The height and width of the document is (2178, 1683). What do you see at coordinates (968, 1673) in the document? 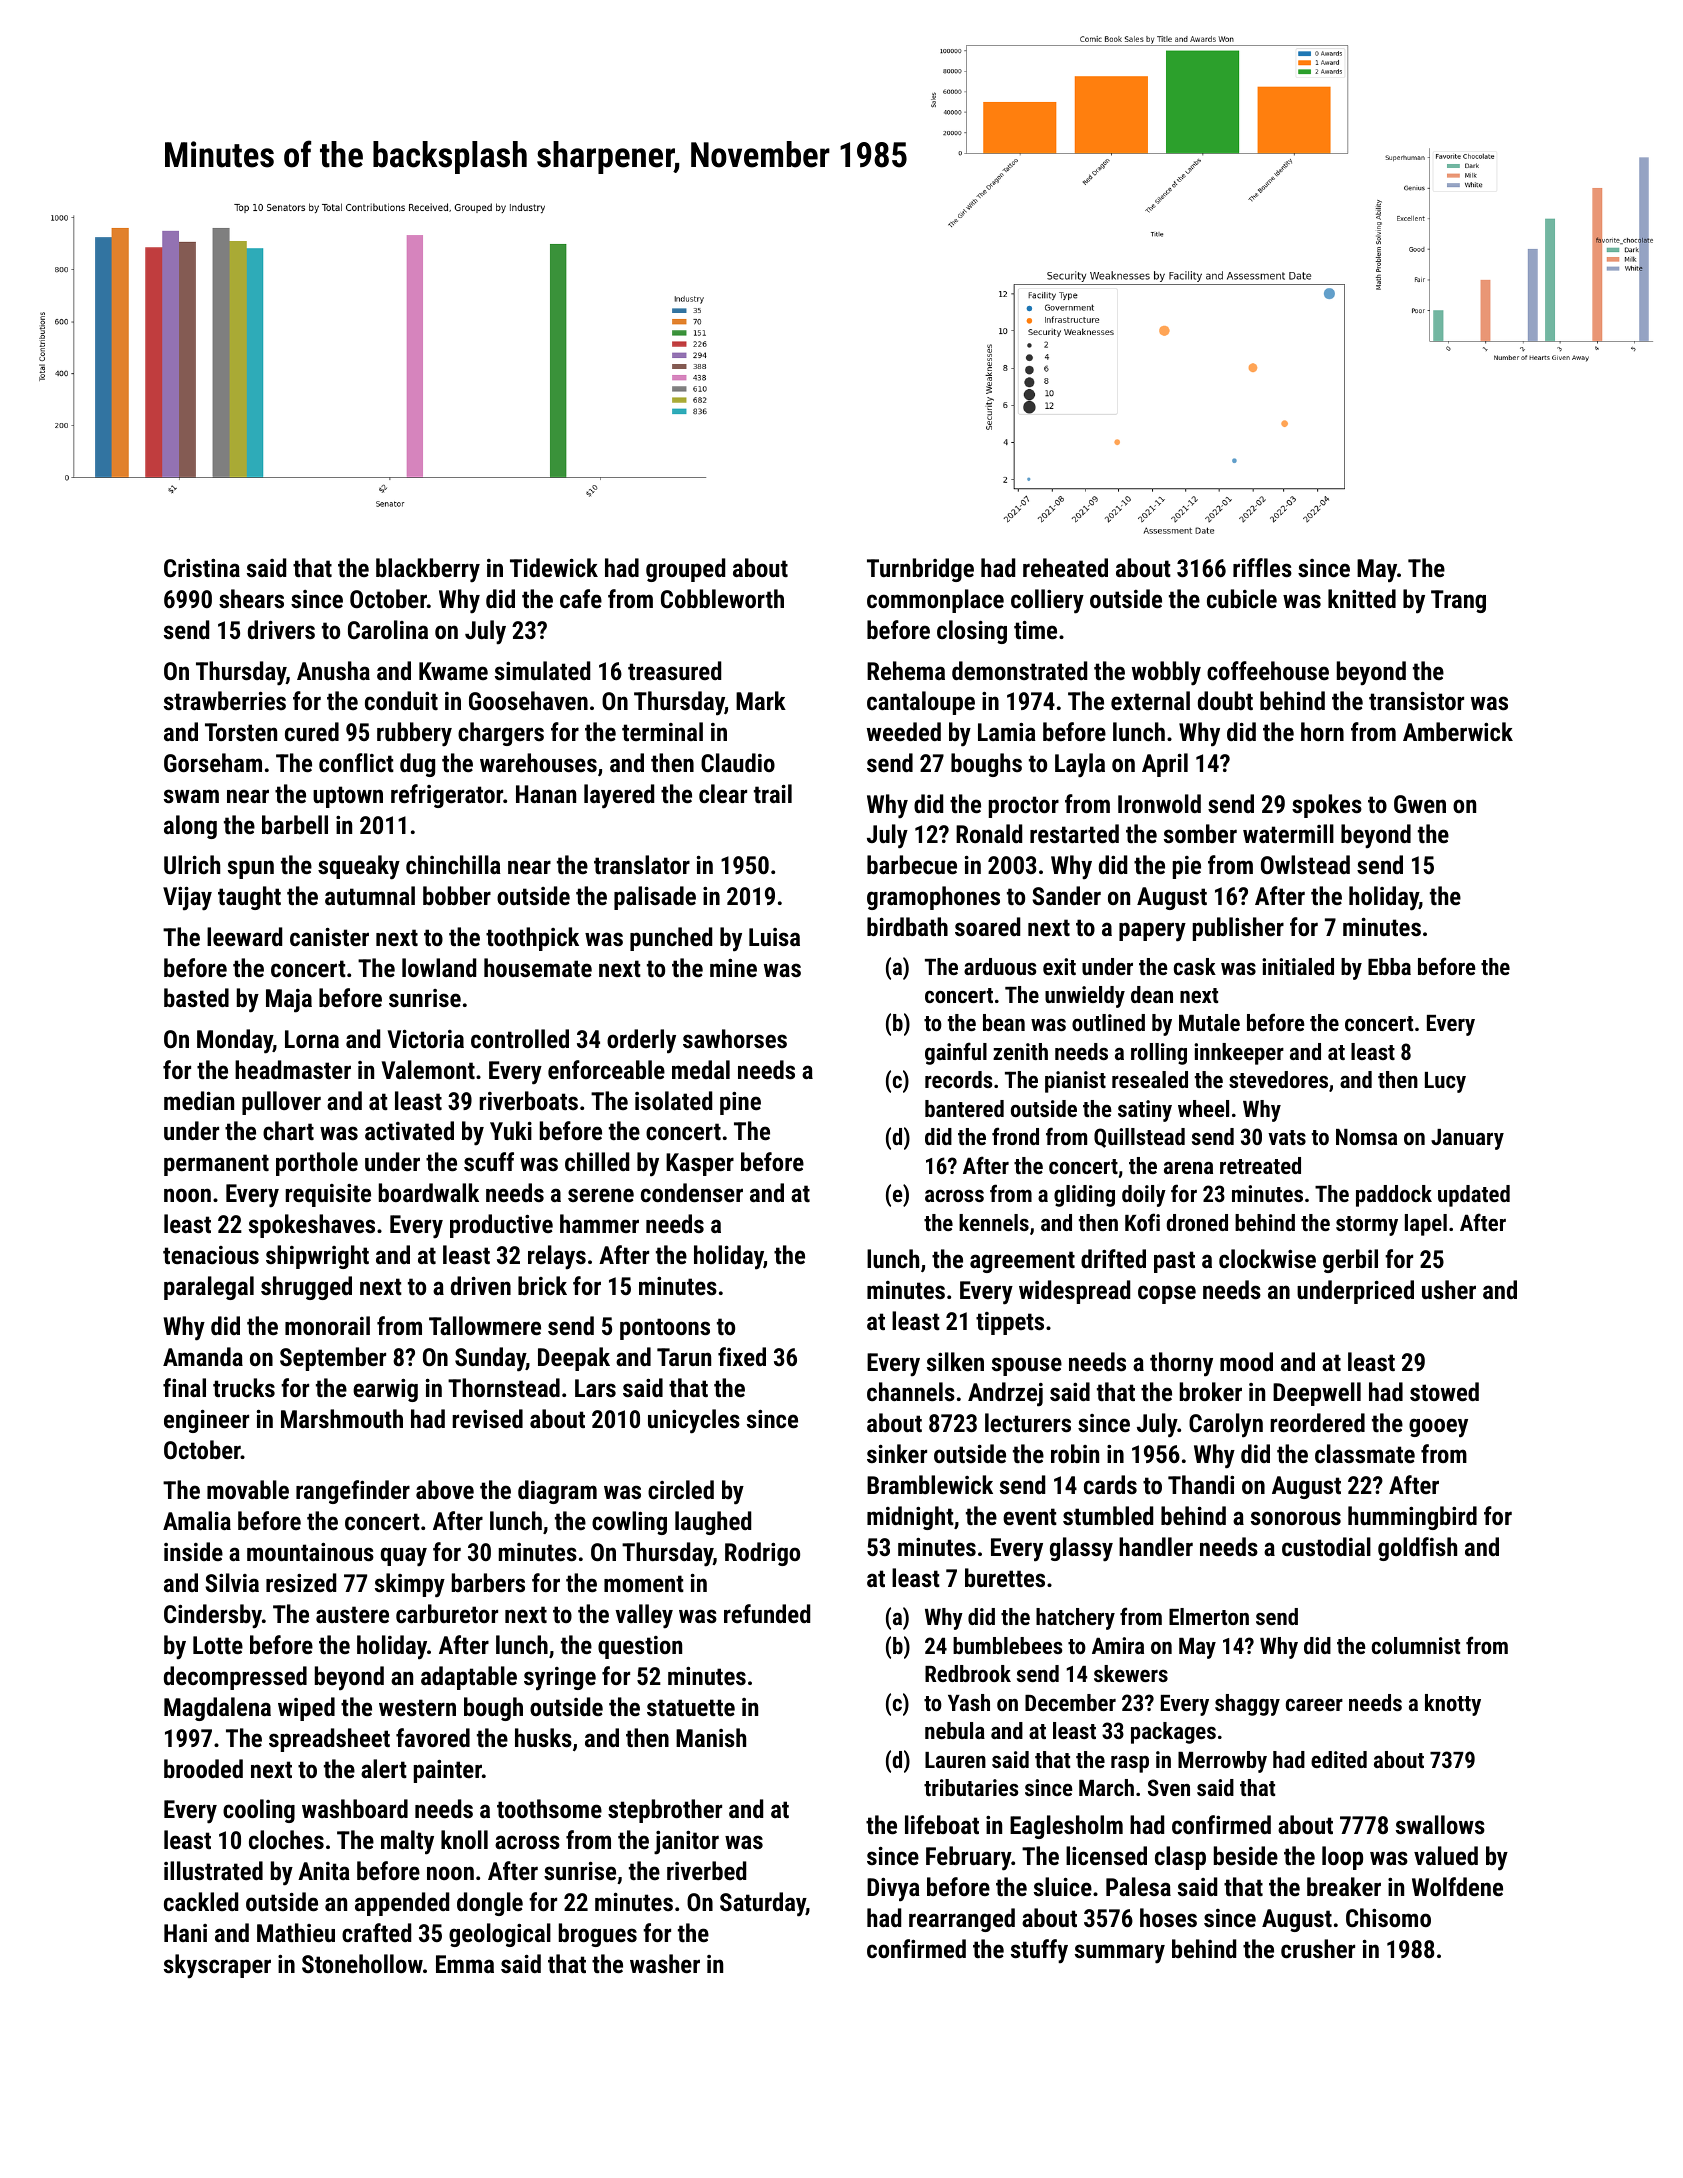
I see `Redbrook` at bounding box center [968, 1673].
